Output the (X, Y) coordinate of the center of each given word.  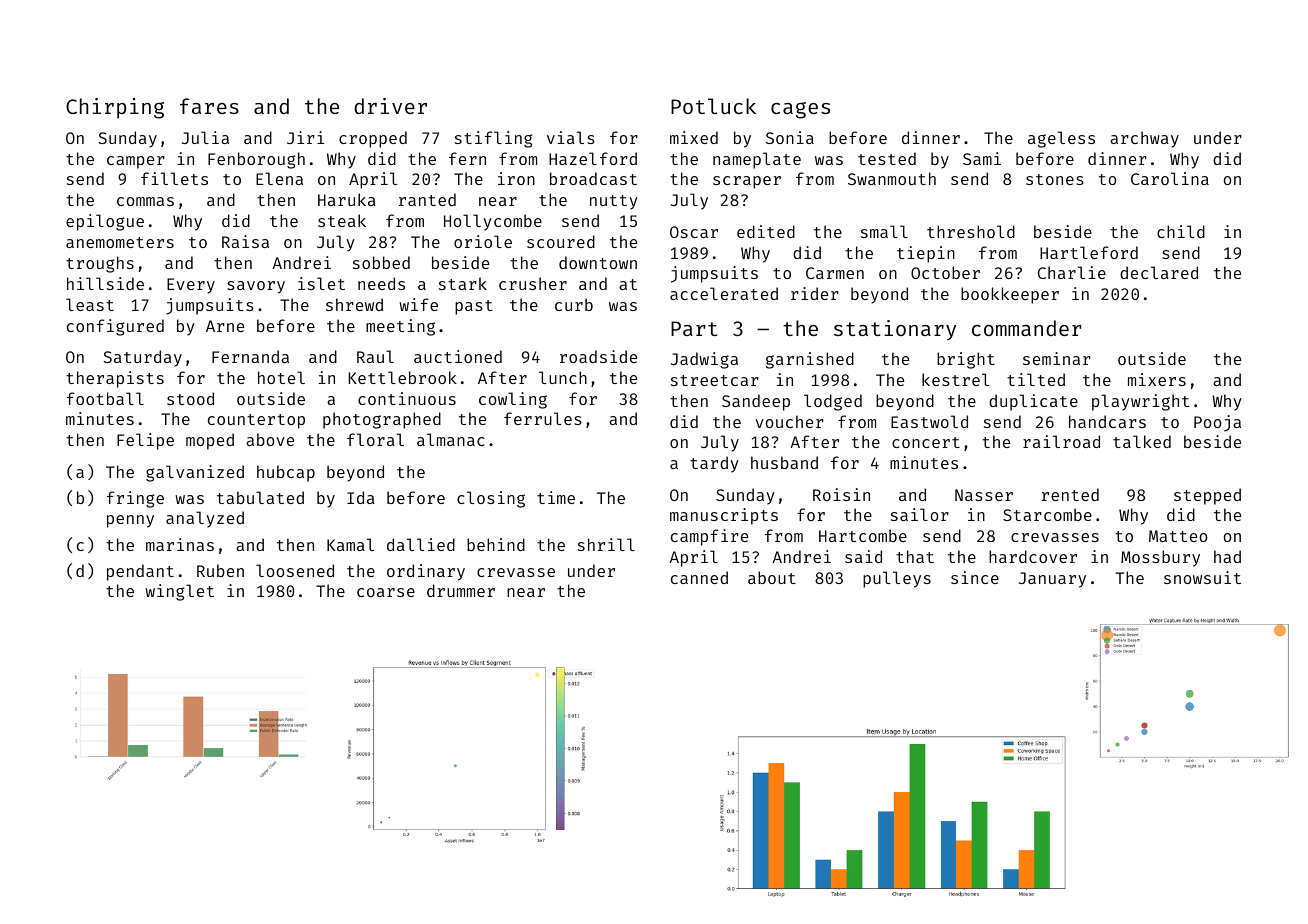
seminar (1057, 358)
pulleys (897, 579)
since (975, 577)
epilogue (105, 222)
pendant (140, 572)
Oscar (694, 232)
